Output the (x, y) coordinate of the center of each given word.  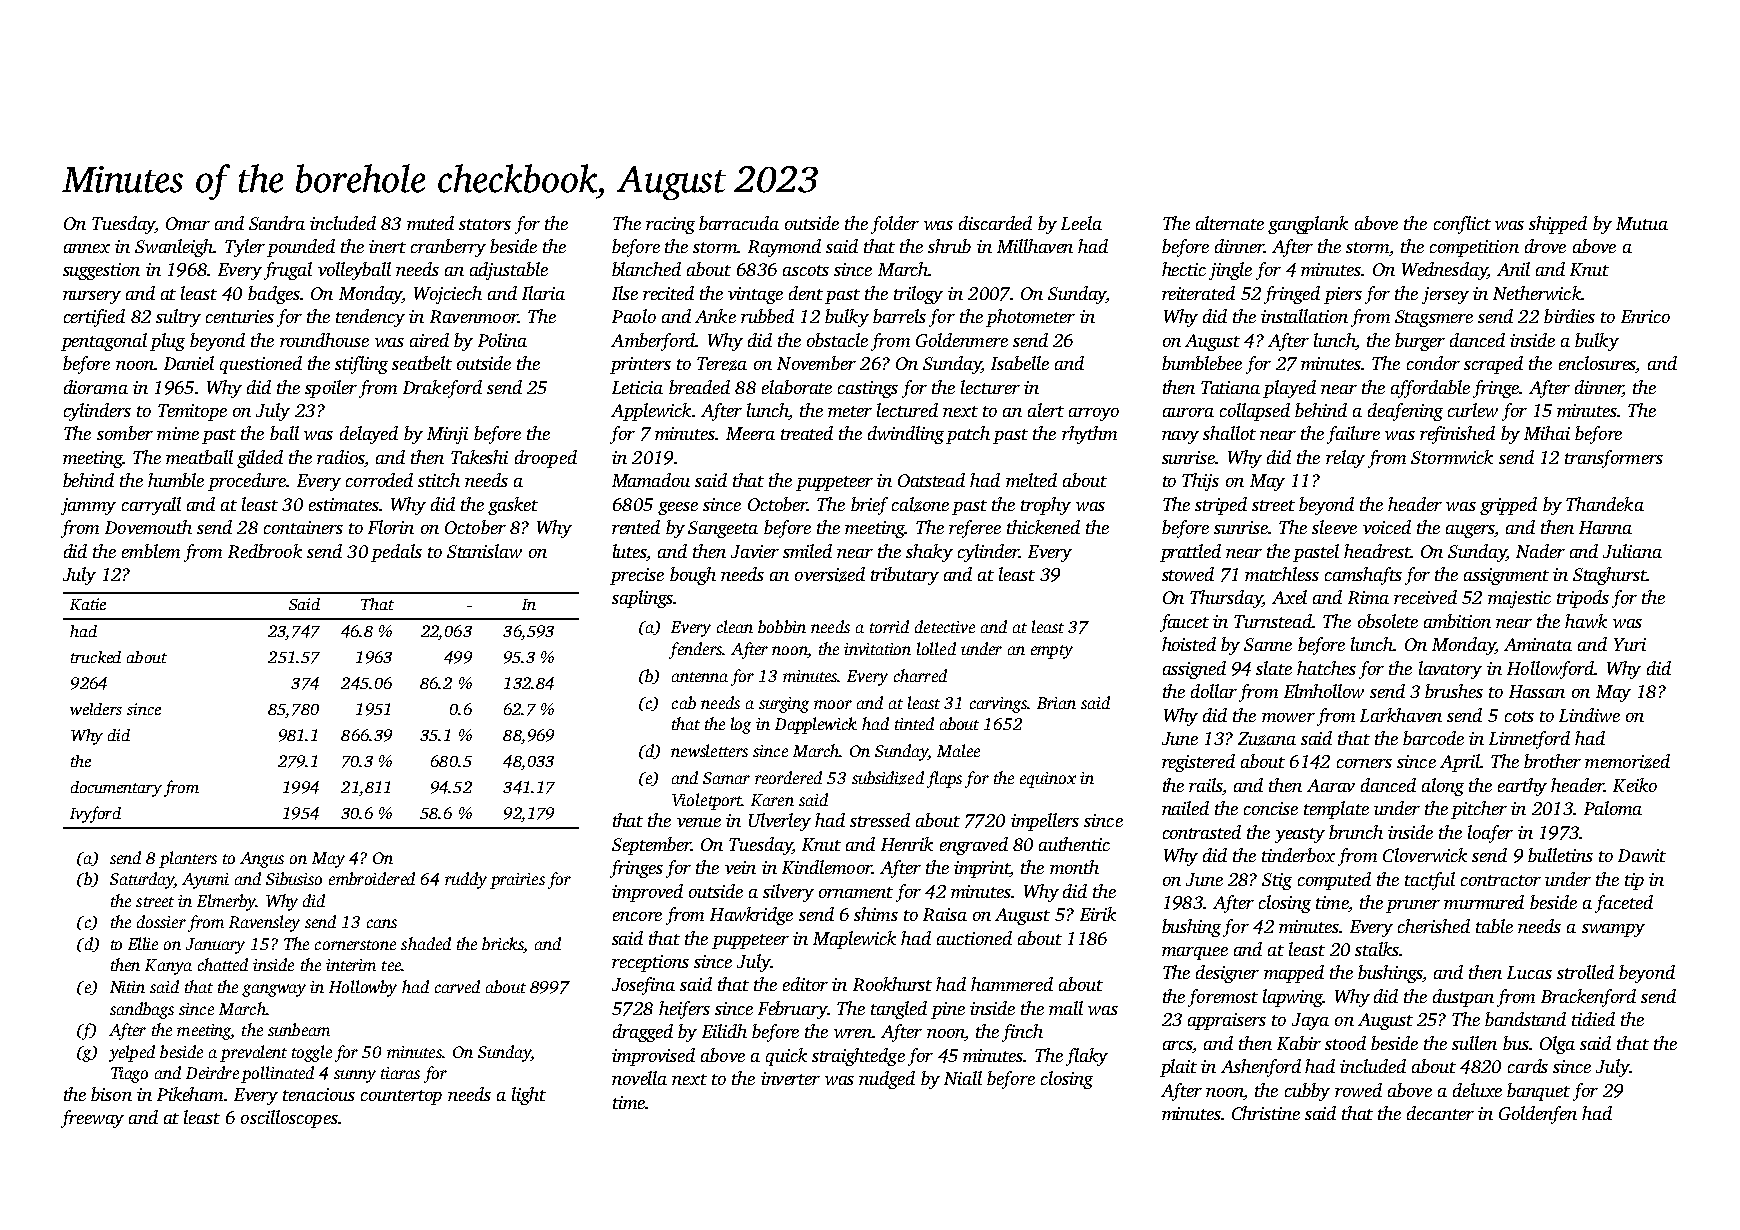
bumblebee (1202, 363)
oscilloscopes (289, 1119)
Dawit (1642, 855)
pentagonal (104, 342)
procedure (247, 482)
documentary (116, 789)
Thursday (1226, 599)
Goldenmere (962, 340)
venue (699, 822)
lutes (630, 551)
